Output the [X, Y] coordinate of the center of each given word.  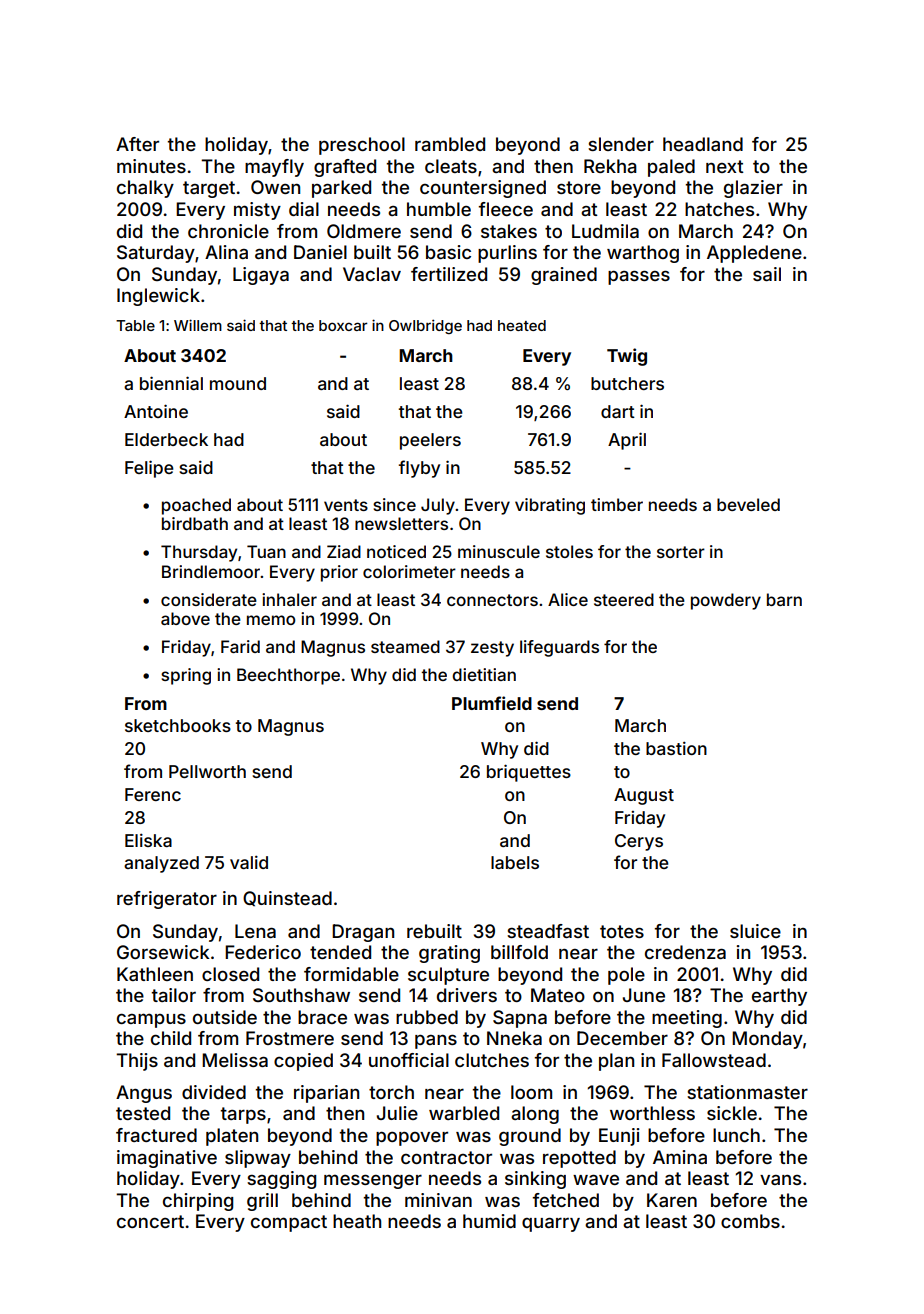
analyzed [161, 864]
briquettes [529, 773]
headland [703, 144]
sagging [281, 1180]
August [644, 796]
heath [357, 1221]
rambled [450, 144]
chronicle [228, 231]
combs [750, 1221]
